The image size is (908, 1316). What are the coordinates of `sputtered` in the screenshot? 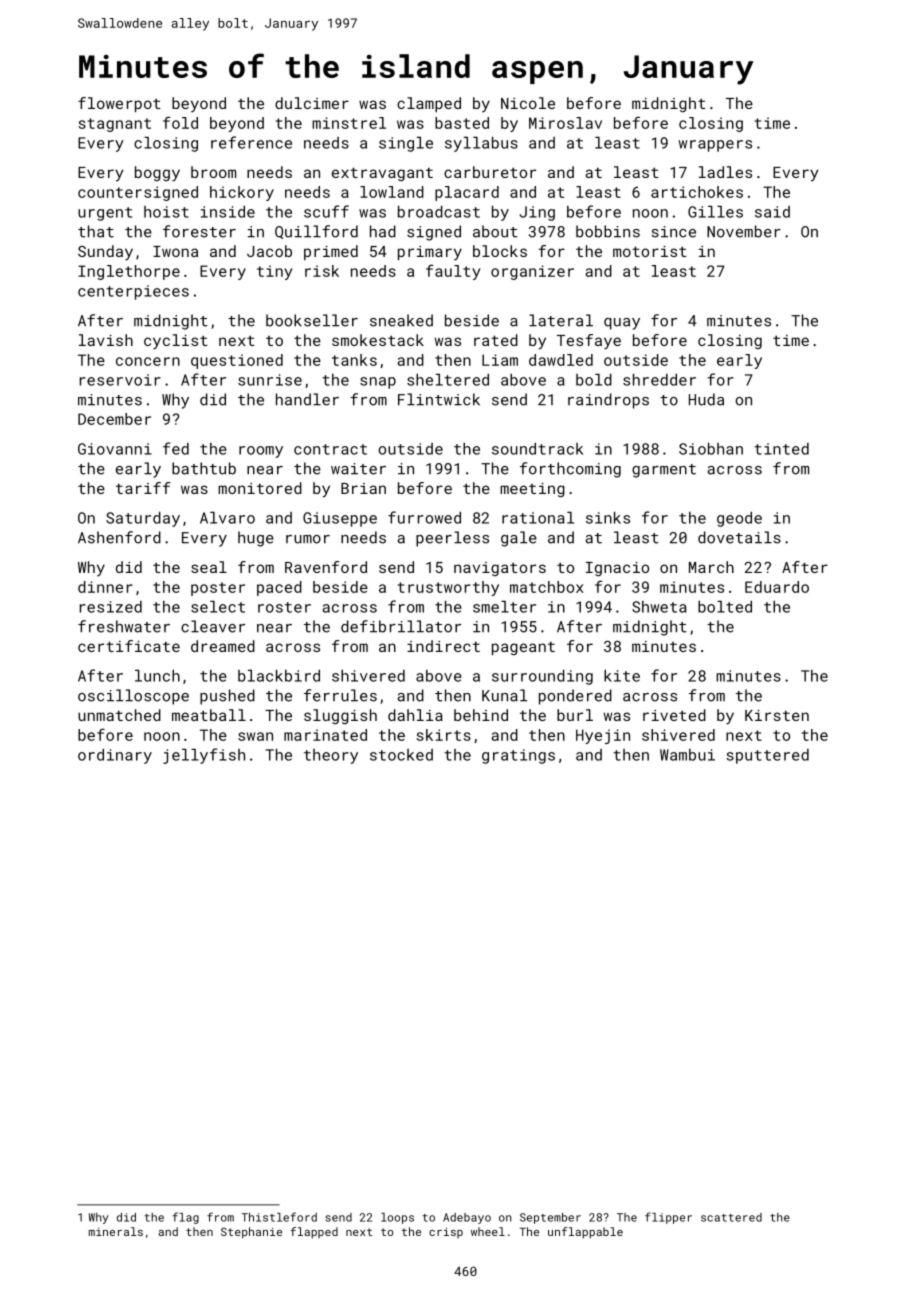 It's located at (767, 756).
